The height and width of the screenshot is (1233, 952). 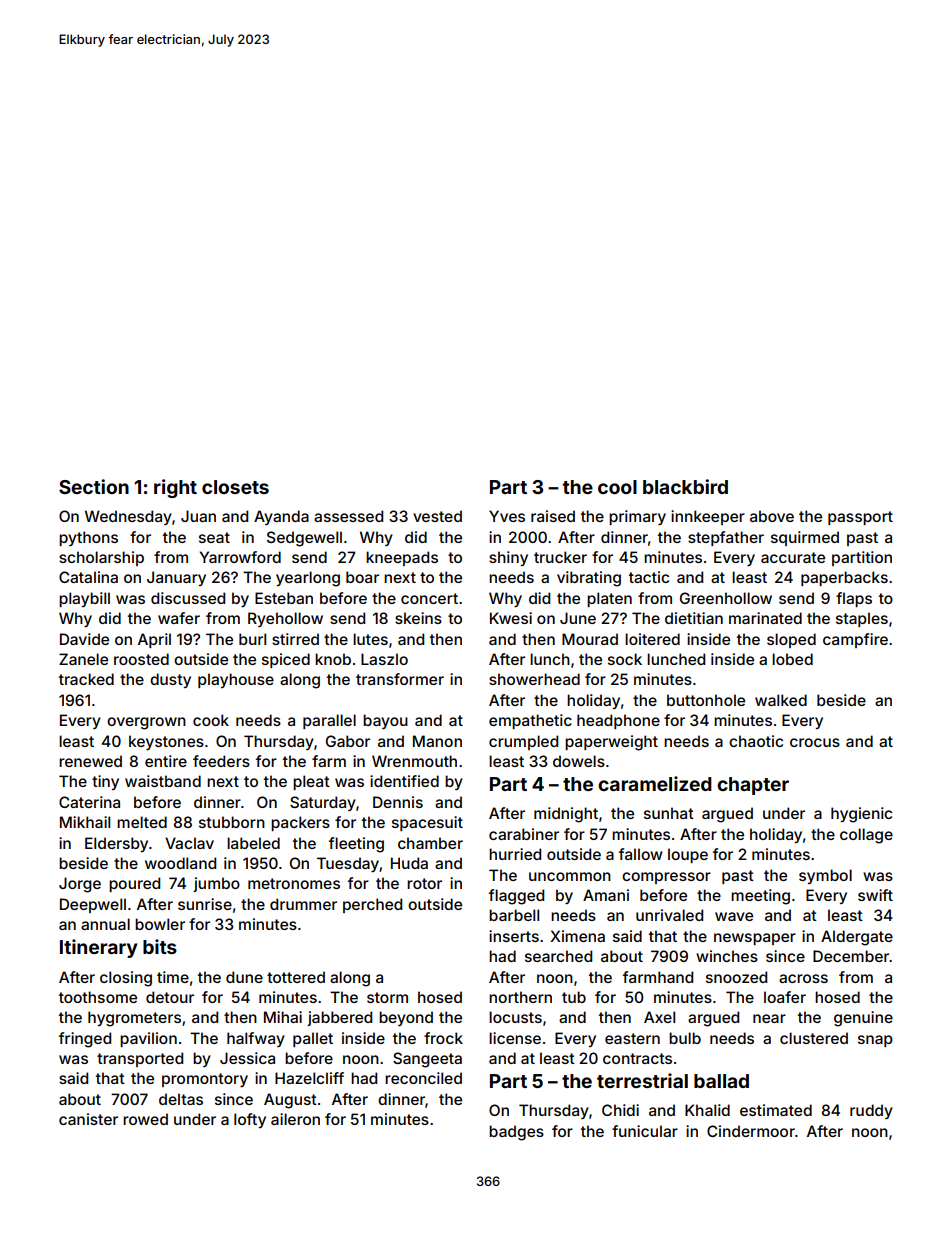 I want to click on dowels, so click(x=579, y=761).
